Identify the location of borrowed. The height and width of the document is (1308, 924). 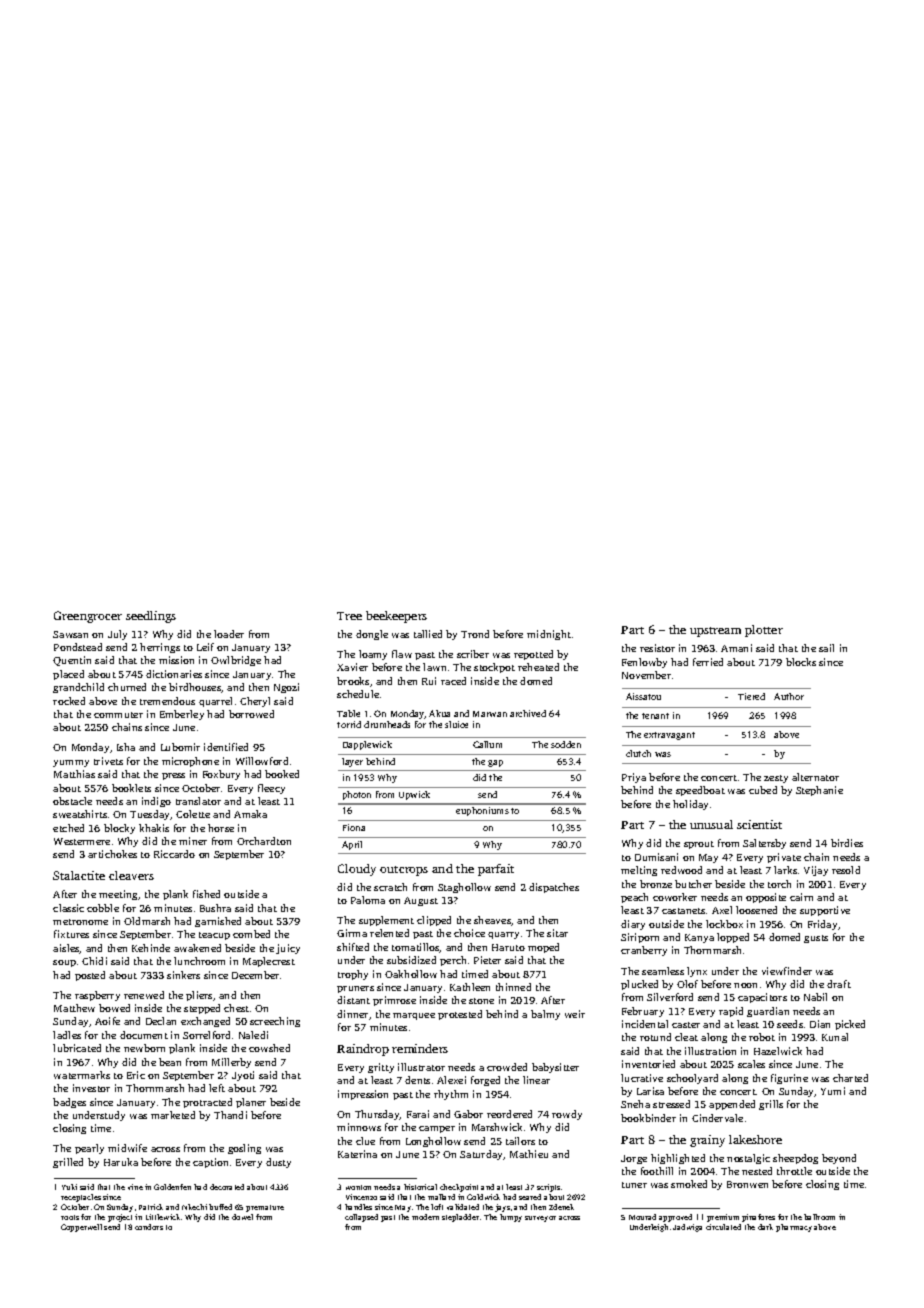
(251, 714).
